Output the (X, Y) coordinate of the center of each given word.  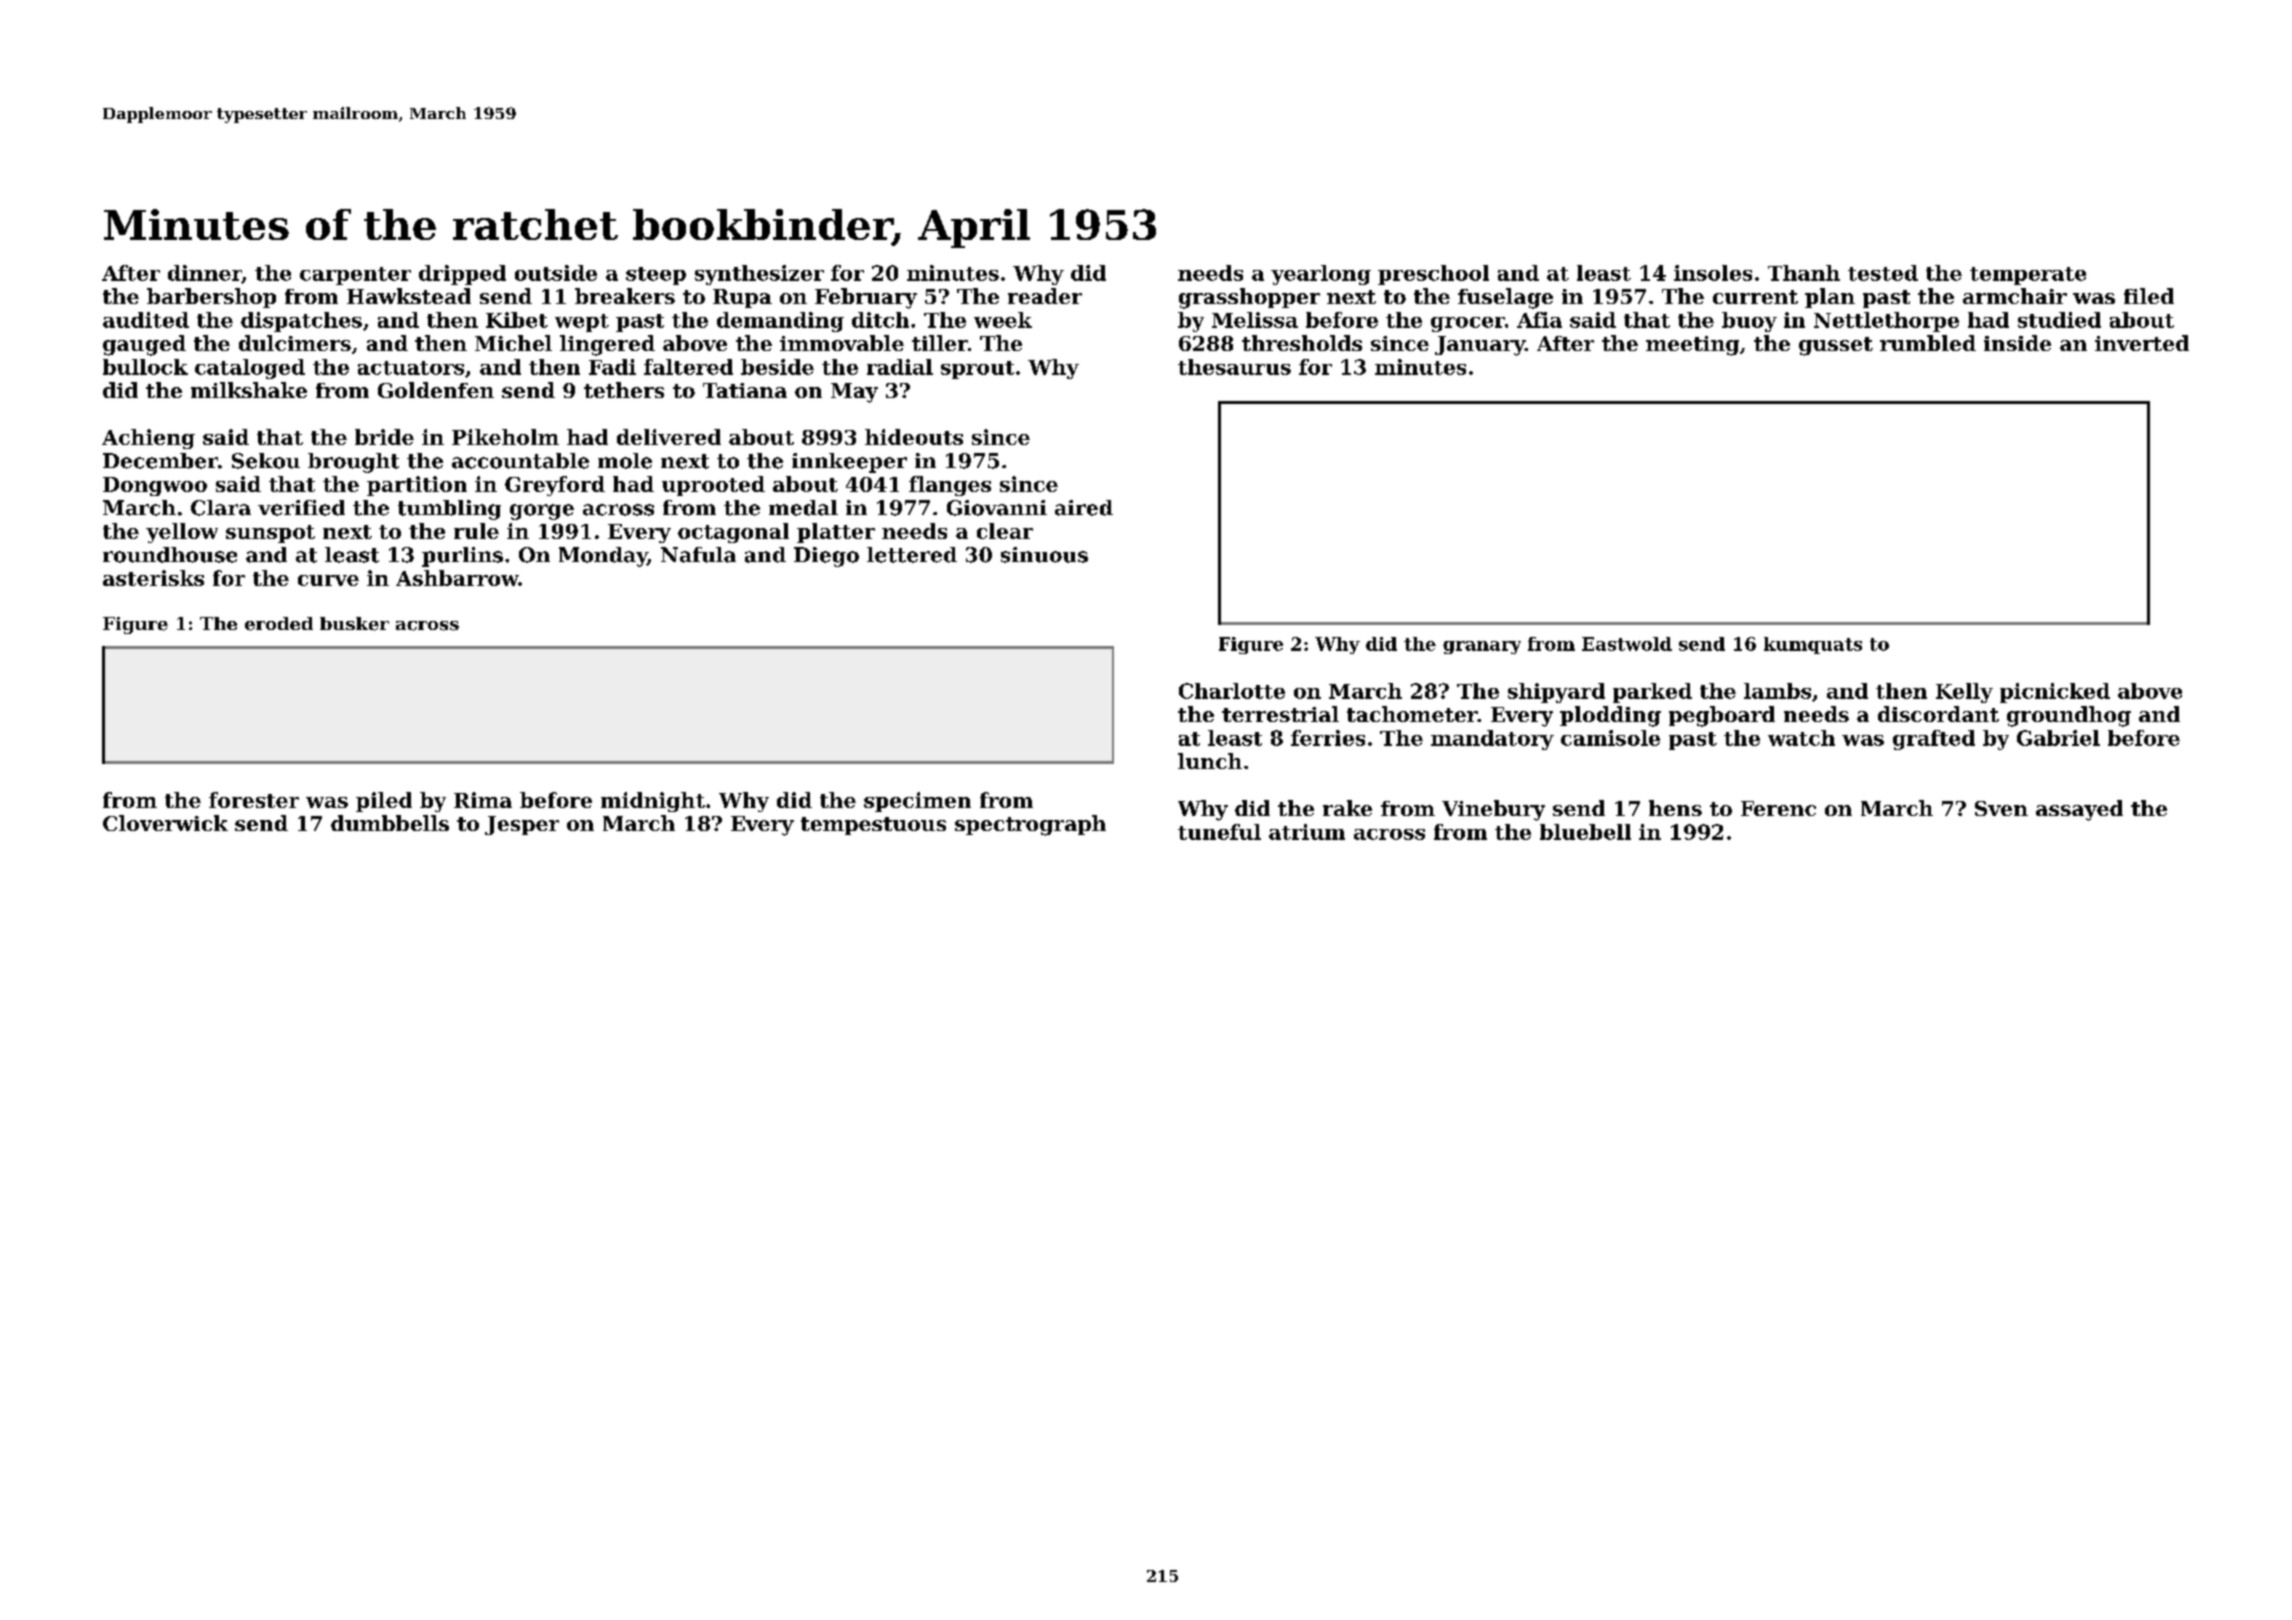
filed (2149, 296)
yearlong (1321, 275)
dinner (205, 274)
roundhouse (170, 555)
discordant (1938, 714)
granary (1482, 647)
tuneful (1219, 832)
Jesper (522, 825)
